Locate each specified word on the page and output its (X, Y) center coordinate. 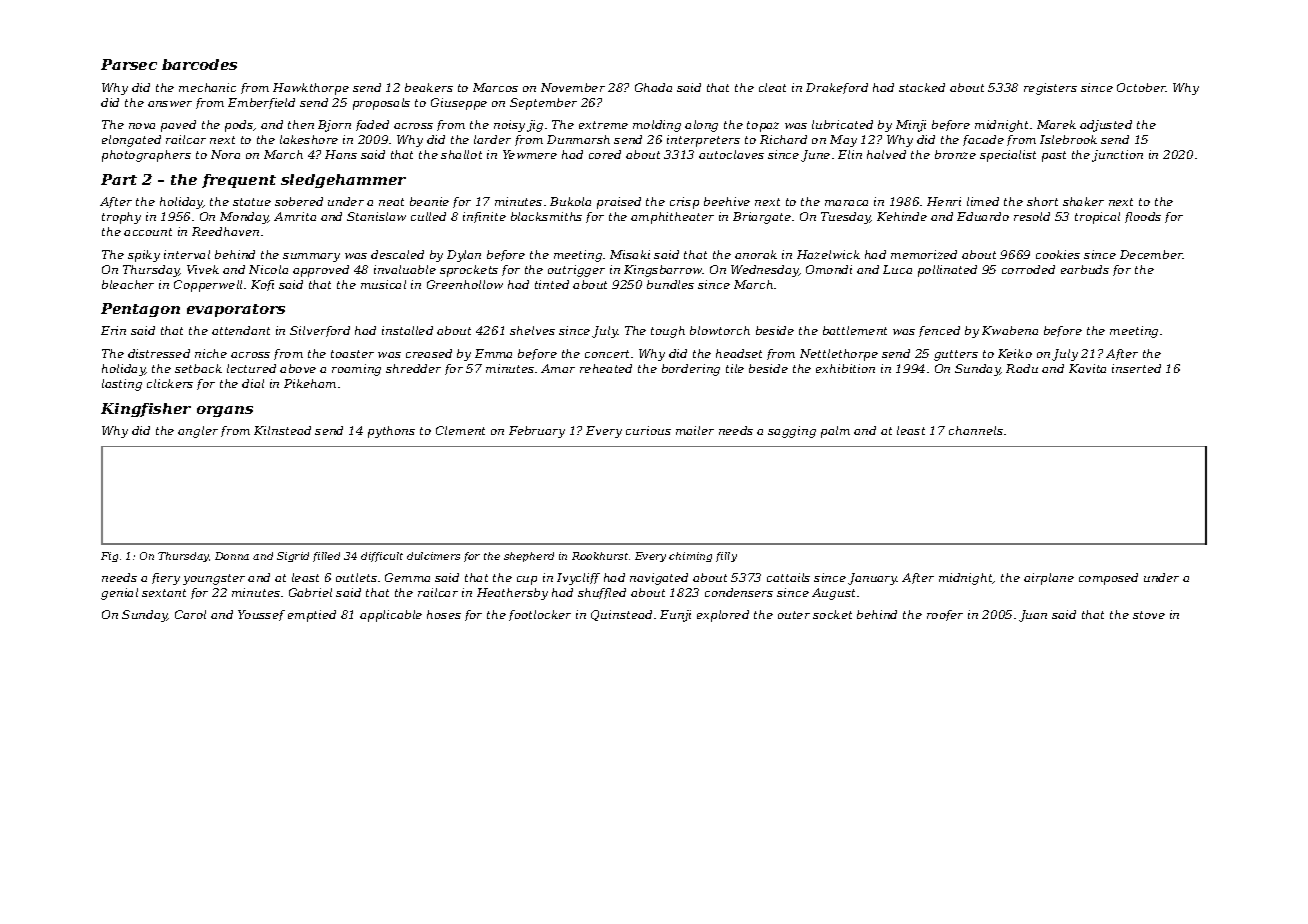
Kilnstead (282, 430)
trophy (121, 218)
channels (976, 430)
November (573, 87)
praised (619, 203)
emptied (312, 616)
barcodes (199, 64)
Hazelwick (828, 254)
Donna (232, 556)
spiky (144, 256)
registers (1050, 89)
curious (648, 430)
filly (726, 557)
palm (835, 432)
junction (1117, 156)
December (1151, 254)
